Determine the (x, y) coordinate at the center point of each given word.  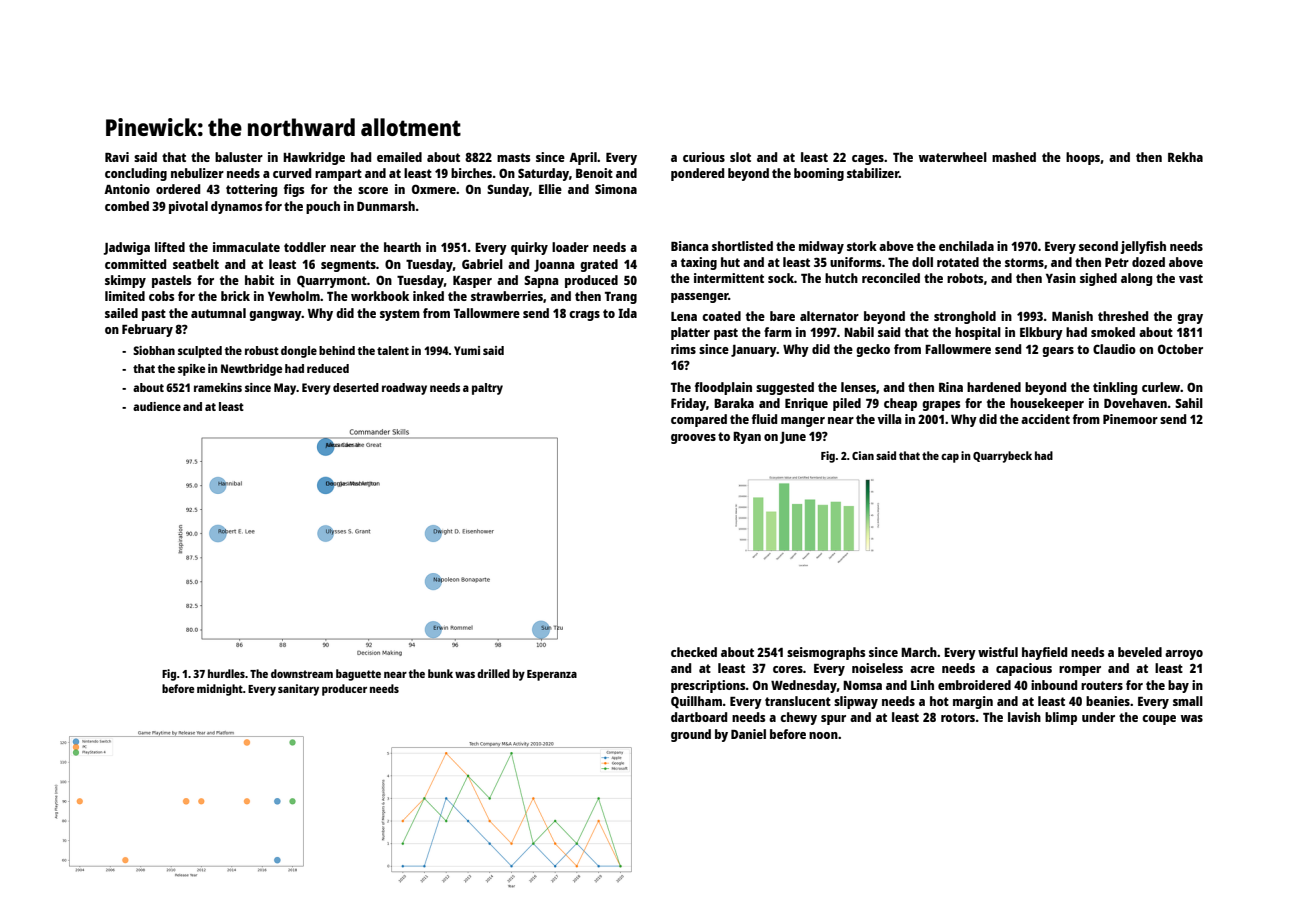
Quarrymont (332, 281)
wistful (998, 652)
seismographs (826, 653)
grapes (941, 406)
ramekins (218, 387)
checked (694, 652)
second (1098, 246)
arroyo (1184, 655)
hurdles (226, 673)
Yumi (467, 350)
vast (1191, 278)
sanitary (298, 690)
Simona (616, 189)
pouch (323, 207)
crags (584, 316)
